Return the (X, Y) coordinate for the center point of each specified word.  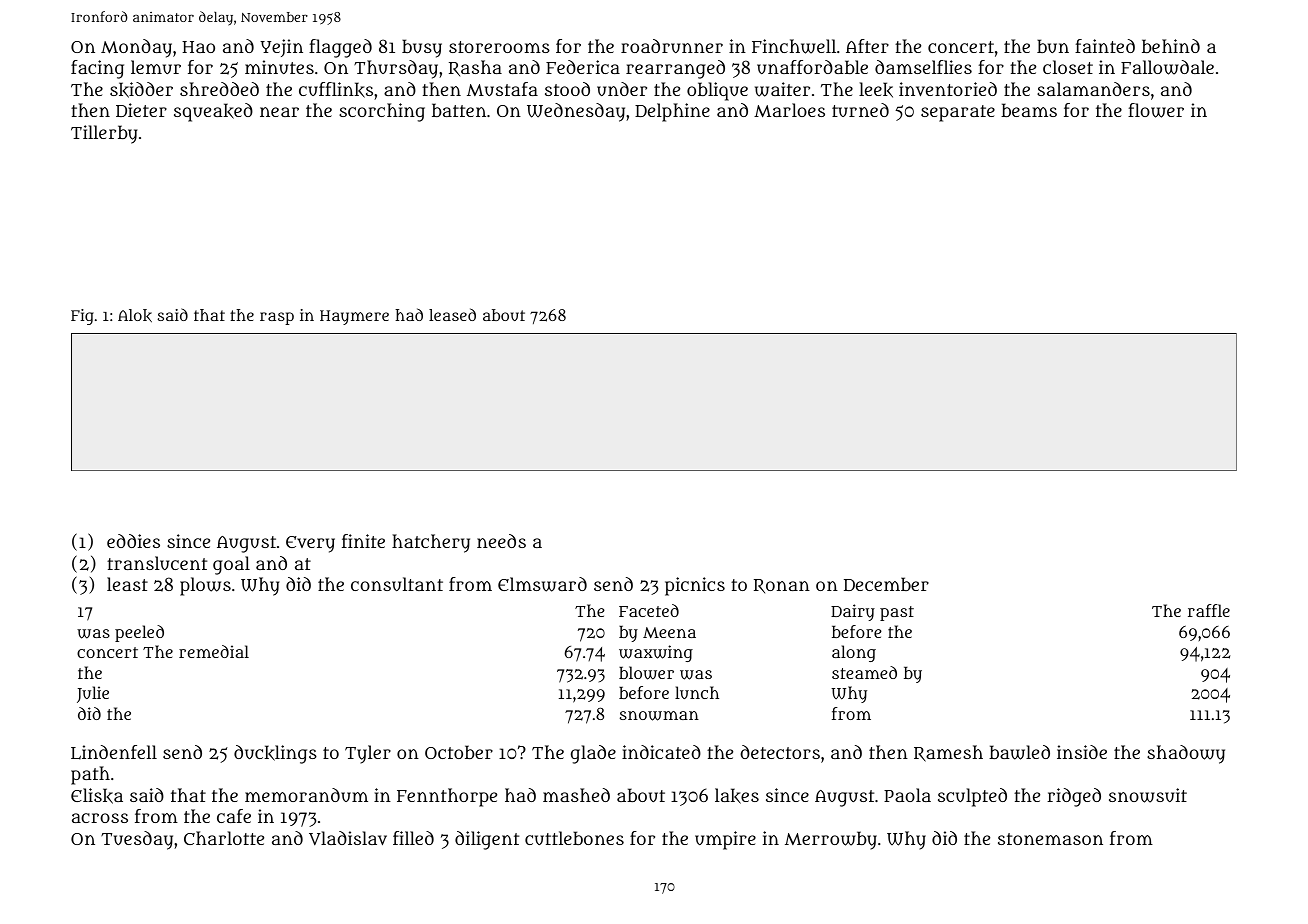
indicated (661, 752)
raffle (1209, 610)
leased (452, 314)
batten (459, 110)
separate (958, 113)
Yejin (281, 48)
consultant (397, 584)
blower (646, 673)
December (886, 584)
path (90, 775)
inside (1082, 752)
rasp (277, 318)
